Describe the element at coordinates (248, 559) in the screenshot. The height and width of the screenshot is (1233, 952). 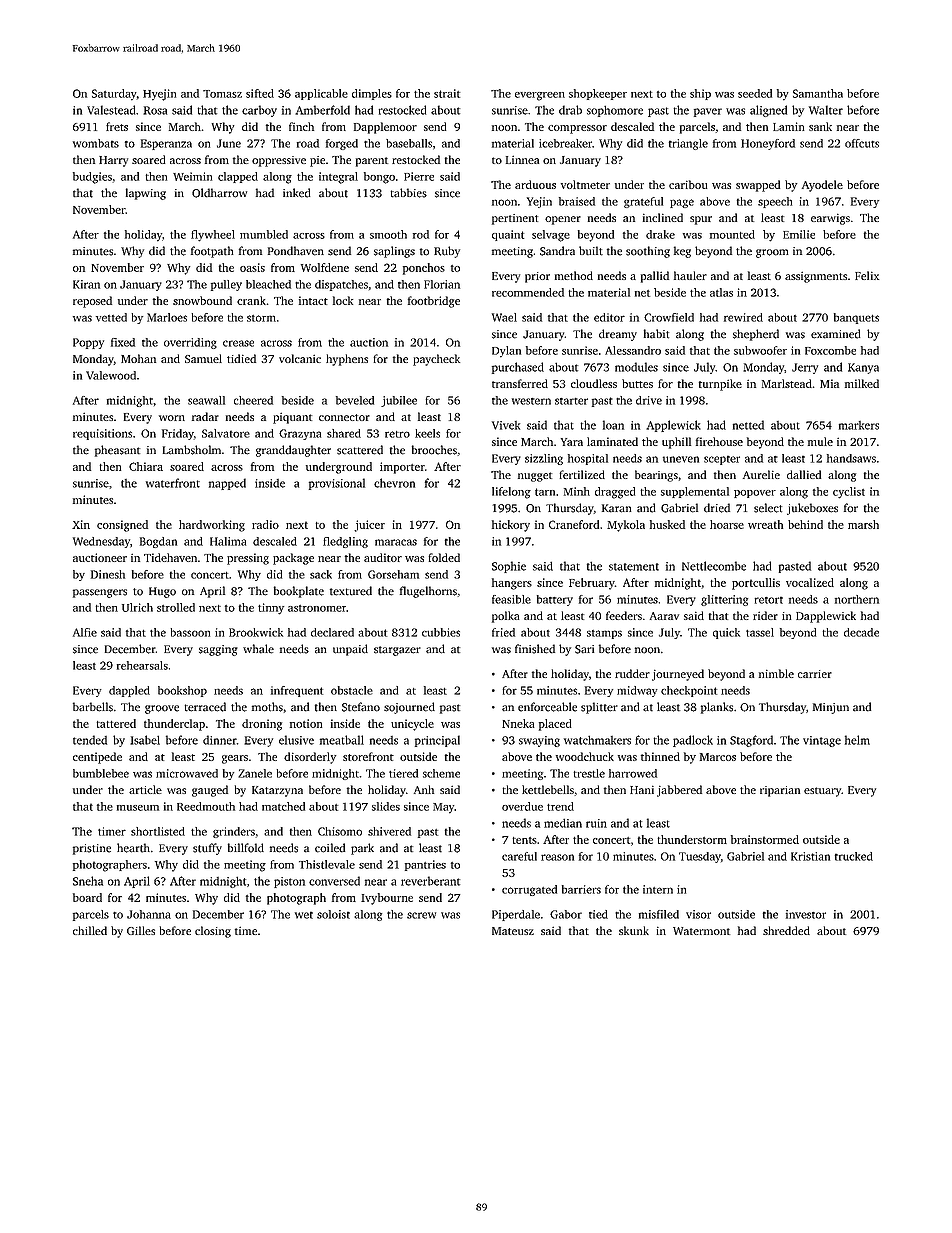
I see `pressing` at that location.
